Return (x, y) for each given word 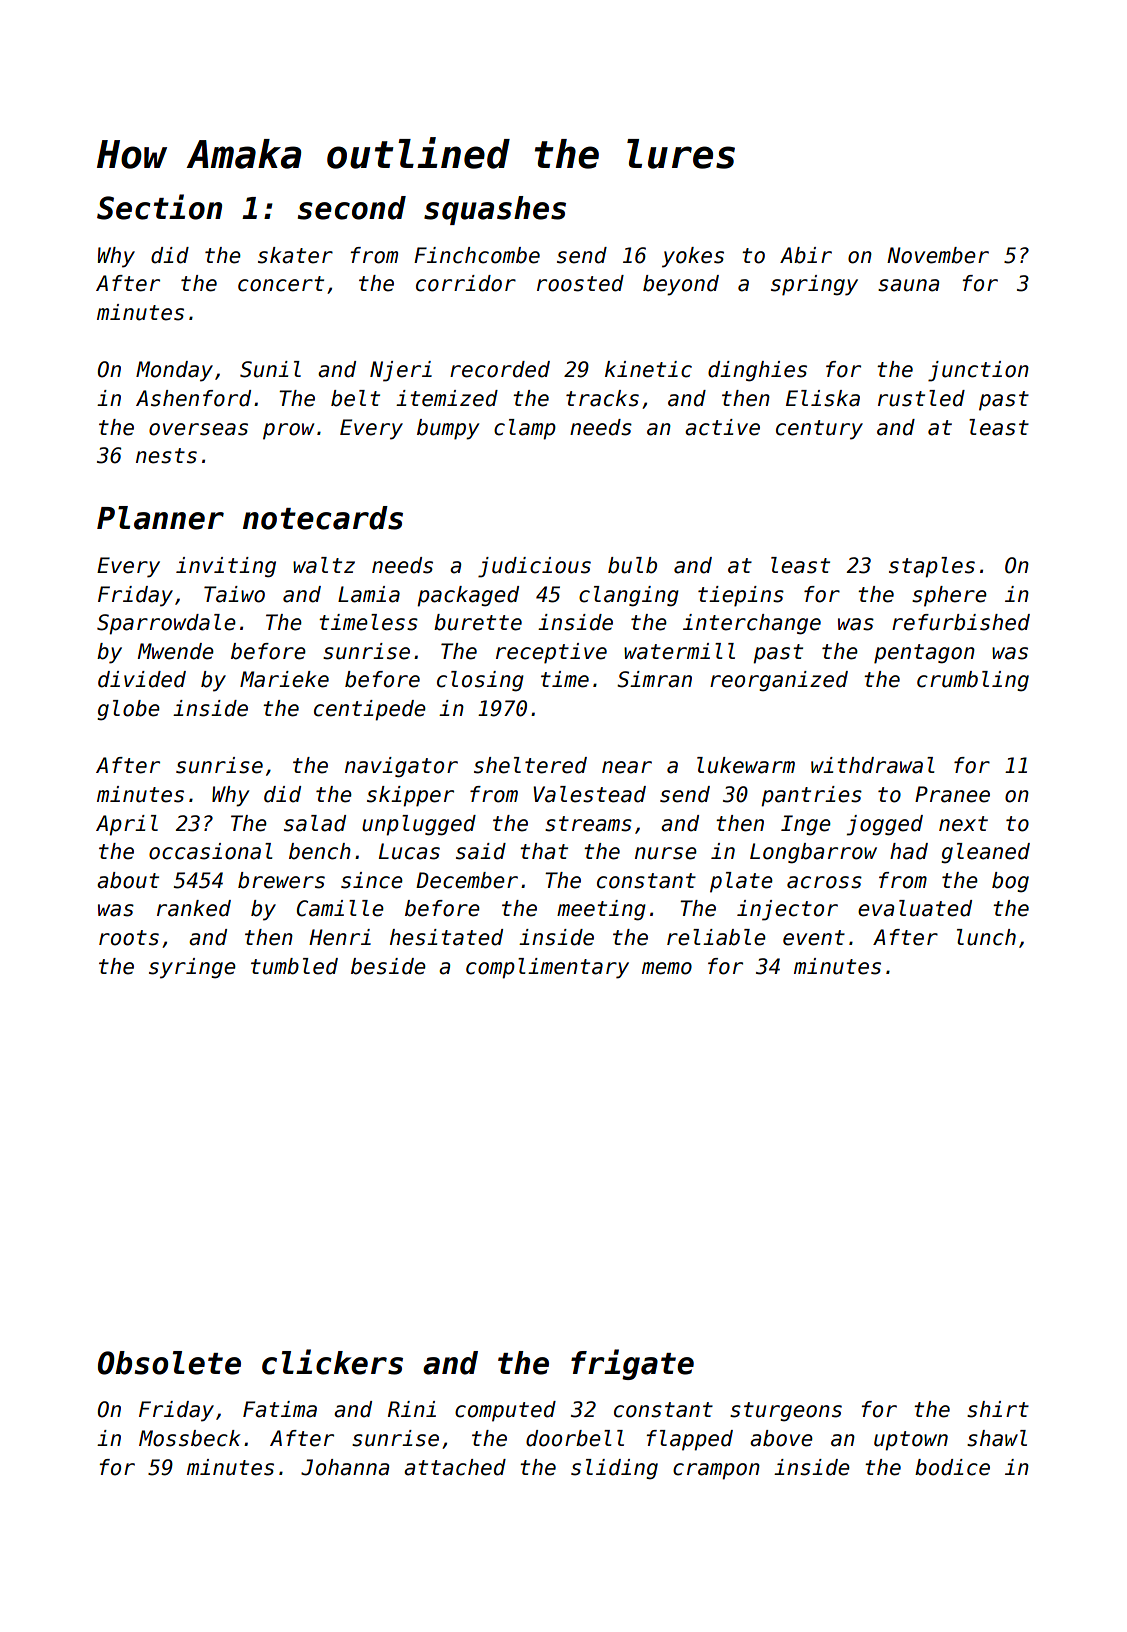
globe (128, 710)
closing (480, 681)
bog (1010, 882)
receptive (551, 653)
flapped (689, 1440)
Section (159, 207)
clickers (332, 1362)
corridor (466, 283)
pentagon (924, 654)
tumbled (294, 966)
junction (978, 371)
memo (667, 968)
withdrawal (872, 765)
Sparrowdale (166, 624)
